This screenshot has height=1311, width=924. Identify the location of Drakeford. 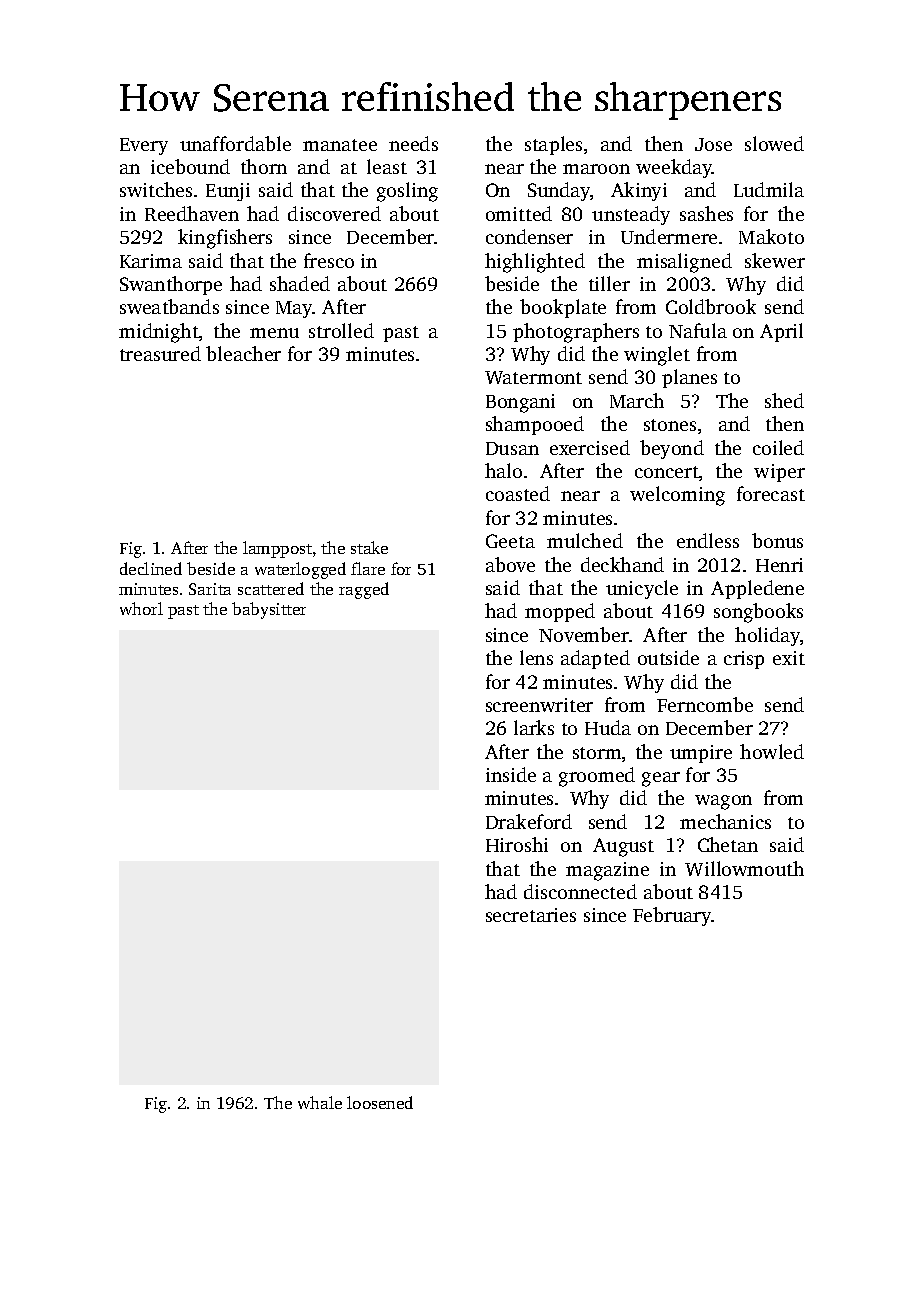
(529, 821).
